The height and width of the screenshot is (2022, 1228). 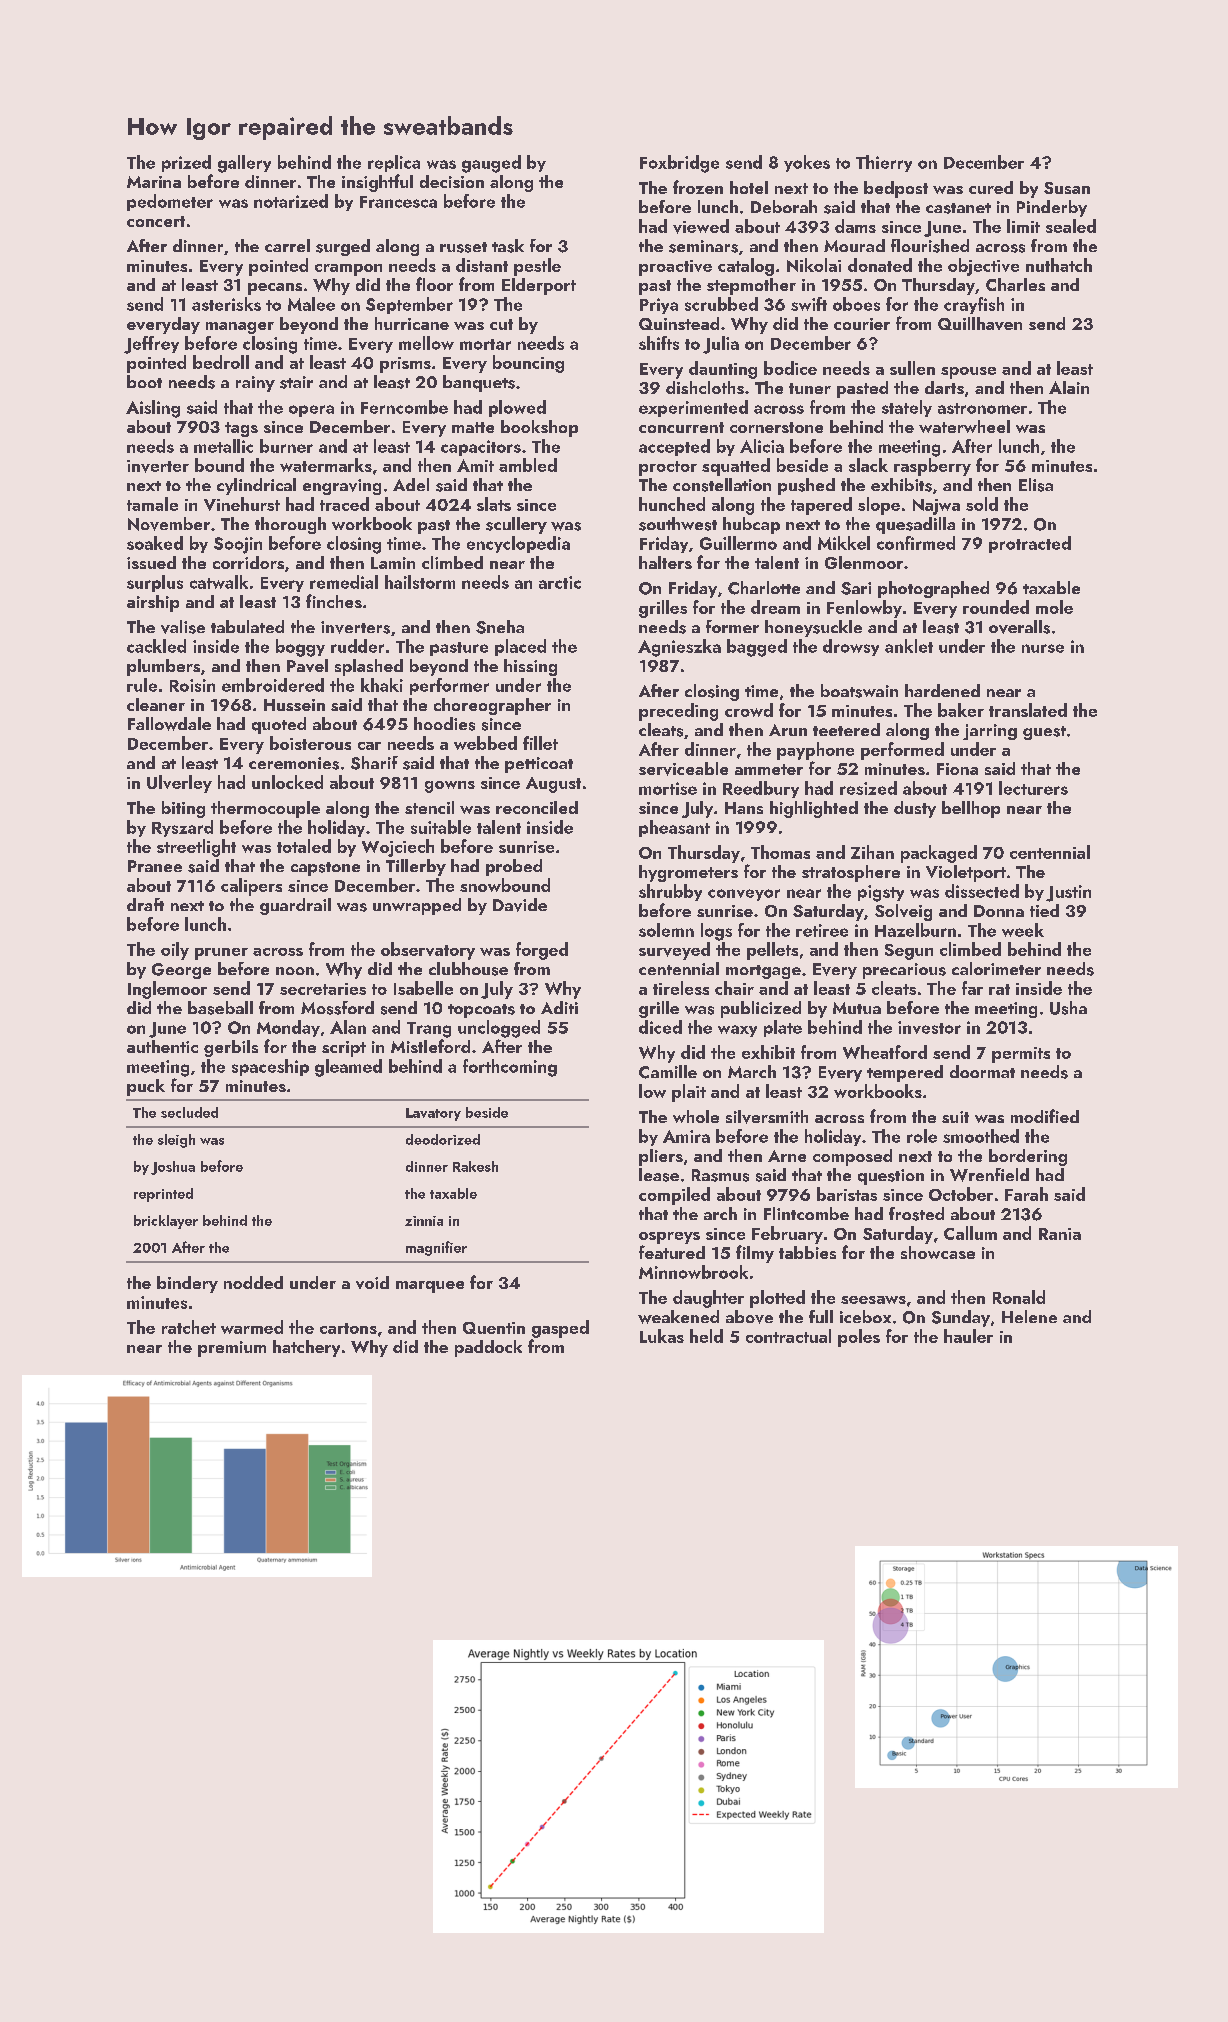 What do you see at coordinates (151, 562) in the screenshot?
I see `issued` at bounding box center [151, 562].
